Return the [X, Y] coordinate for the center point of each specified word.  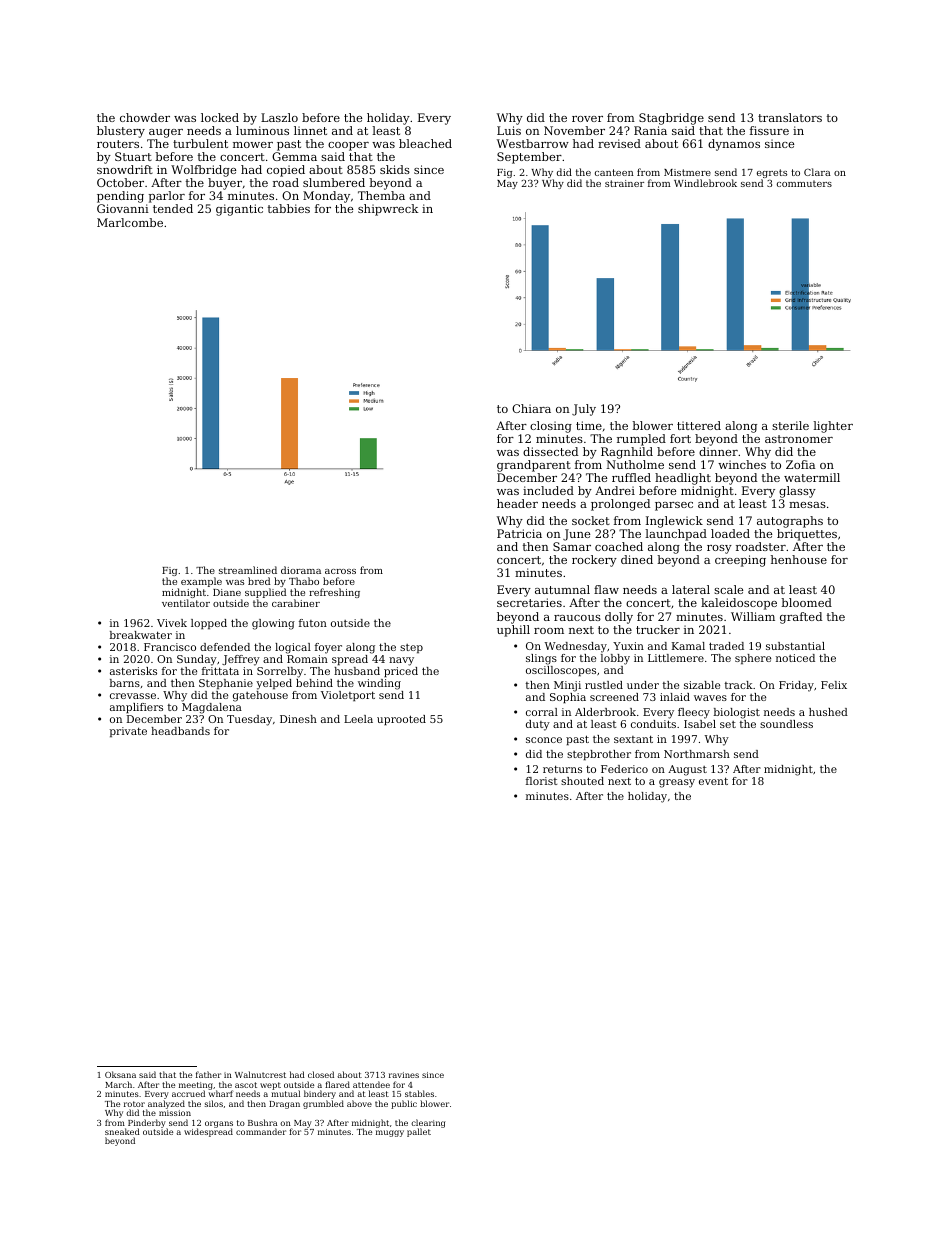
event [713, 781]
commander [261, 1131]
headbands [180, 731]
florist [541, 781]
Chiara [531, 408]
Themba [381, 195]
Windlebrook [705, 183]
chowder [145, 117]
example [201, 583]
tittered [699, 425]
